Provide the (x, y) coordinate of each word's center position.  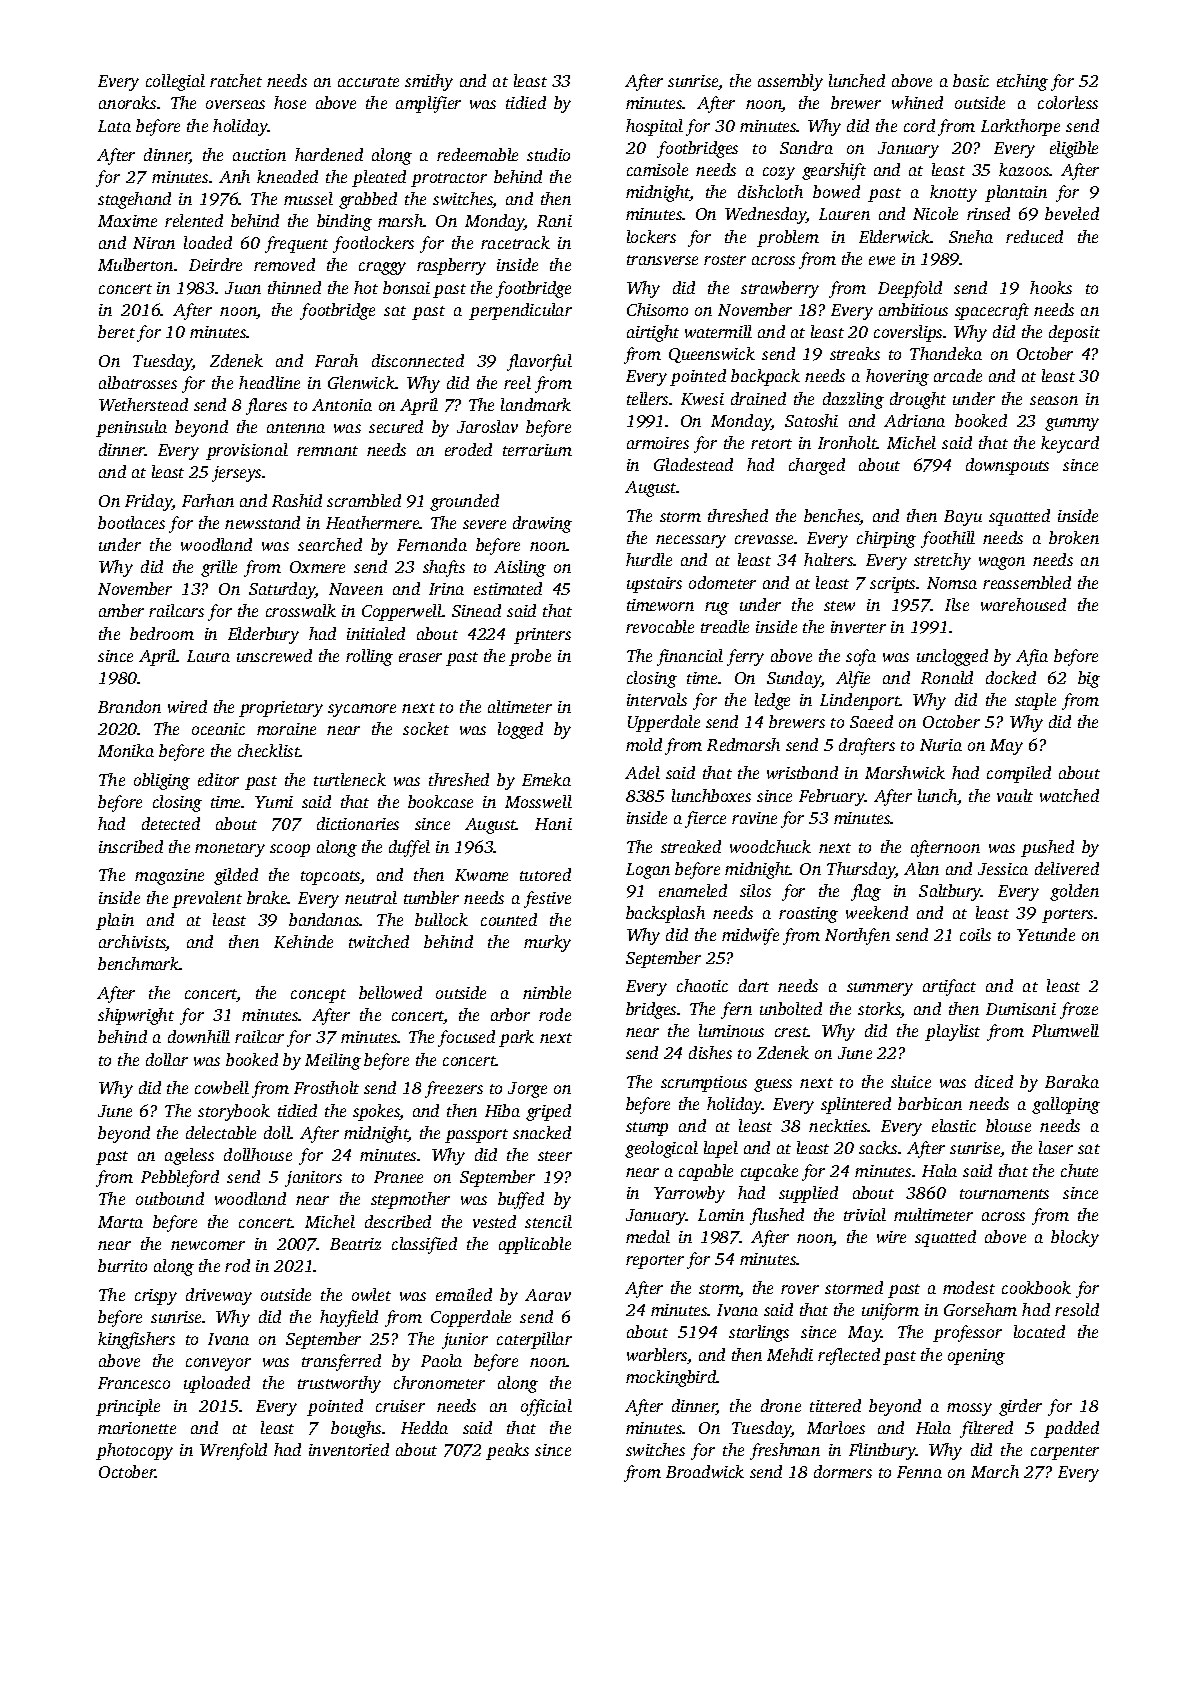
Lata (114, 126)
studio (548, 154)
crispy (156, 1297)
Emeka (546, 779)
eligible (1074, 149)
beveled (1072, 213)
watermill (718, 331)
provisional (247, 451)
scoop (290, 850)
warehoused (1023, 604)
